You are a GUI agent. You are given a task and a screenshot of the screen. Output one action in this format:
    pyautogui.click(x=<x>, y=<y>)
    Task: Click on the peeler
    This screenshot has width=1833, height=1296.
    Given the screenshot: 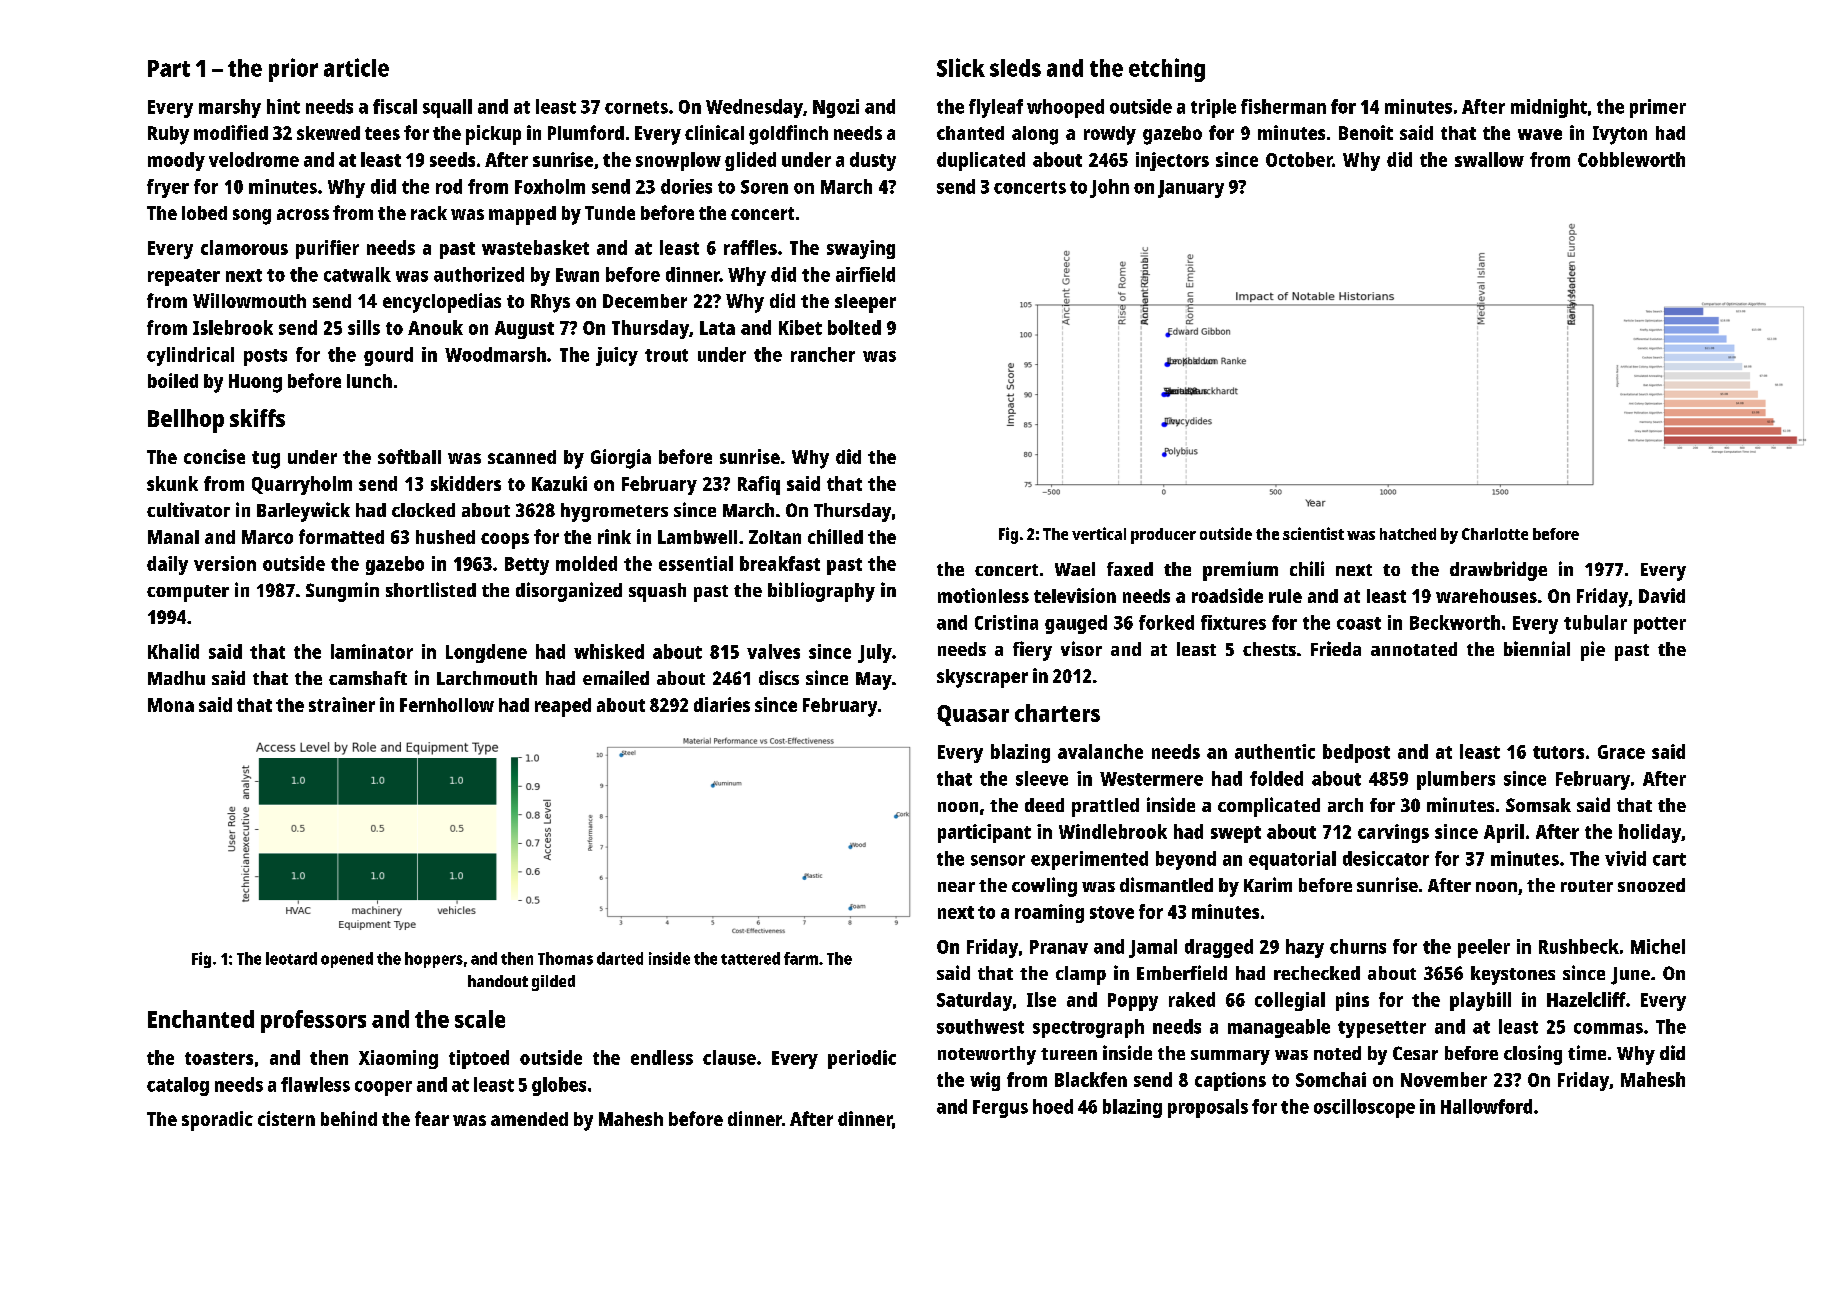 What is the action you would take?
    pyautogui.click(x=1484, y=948)
